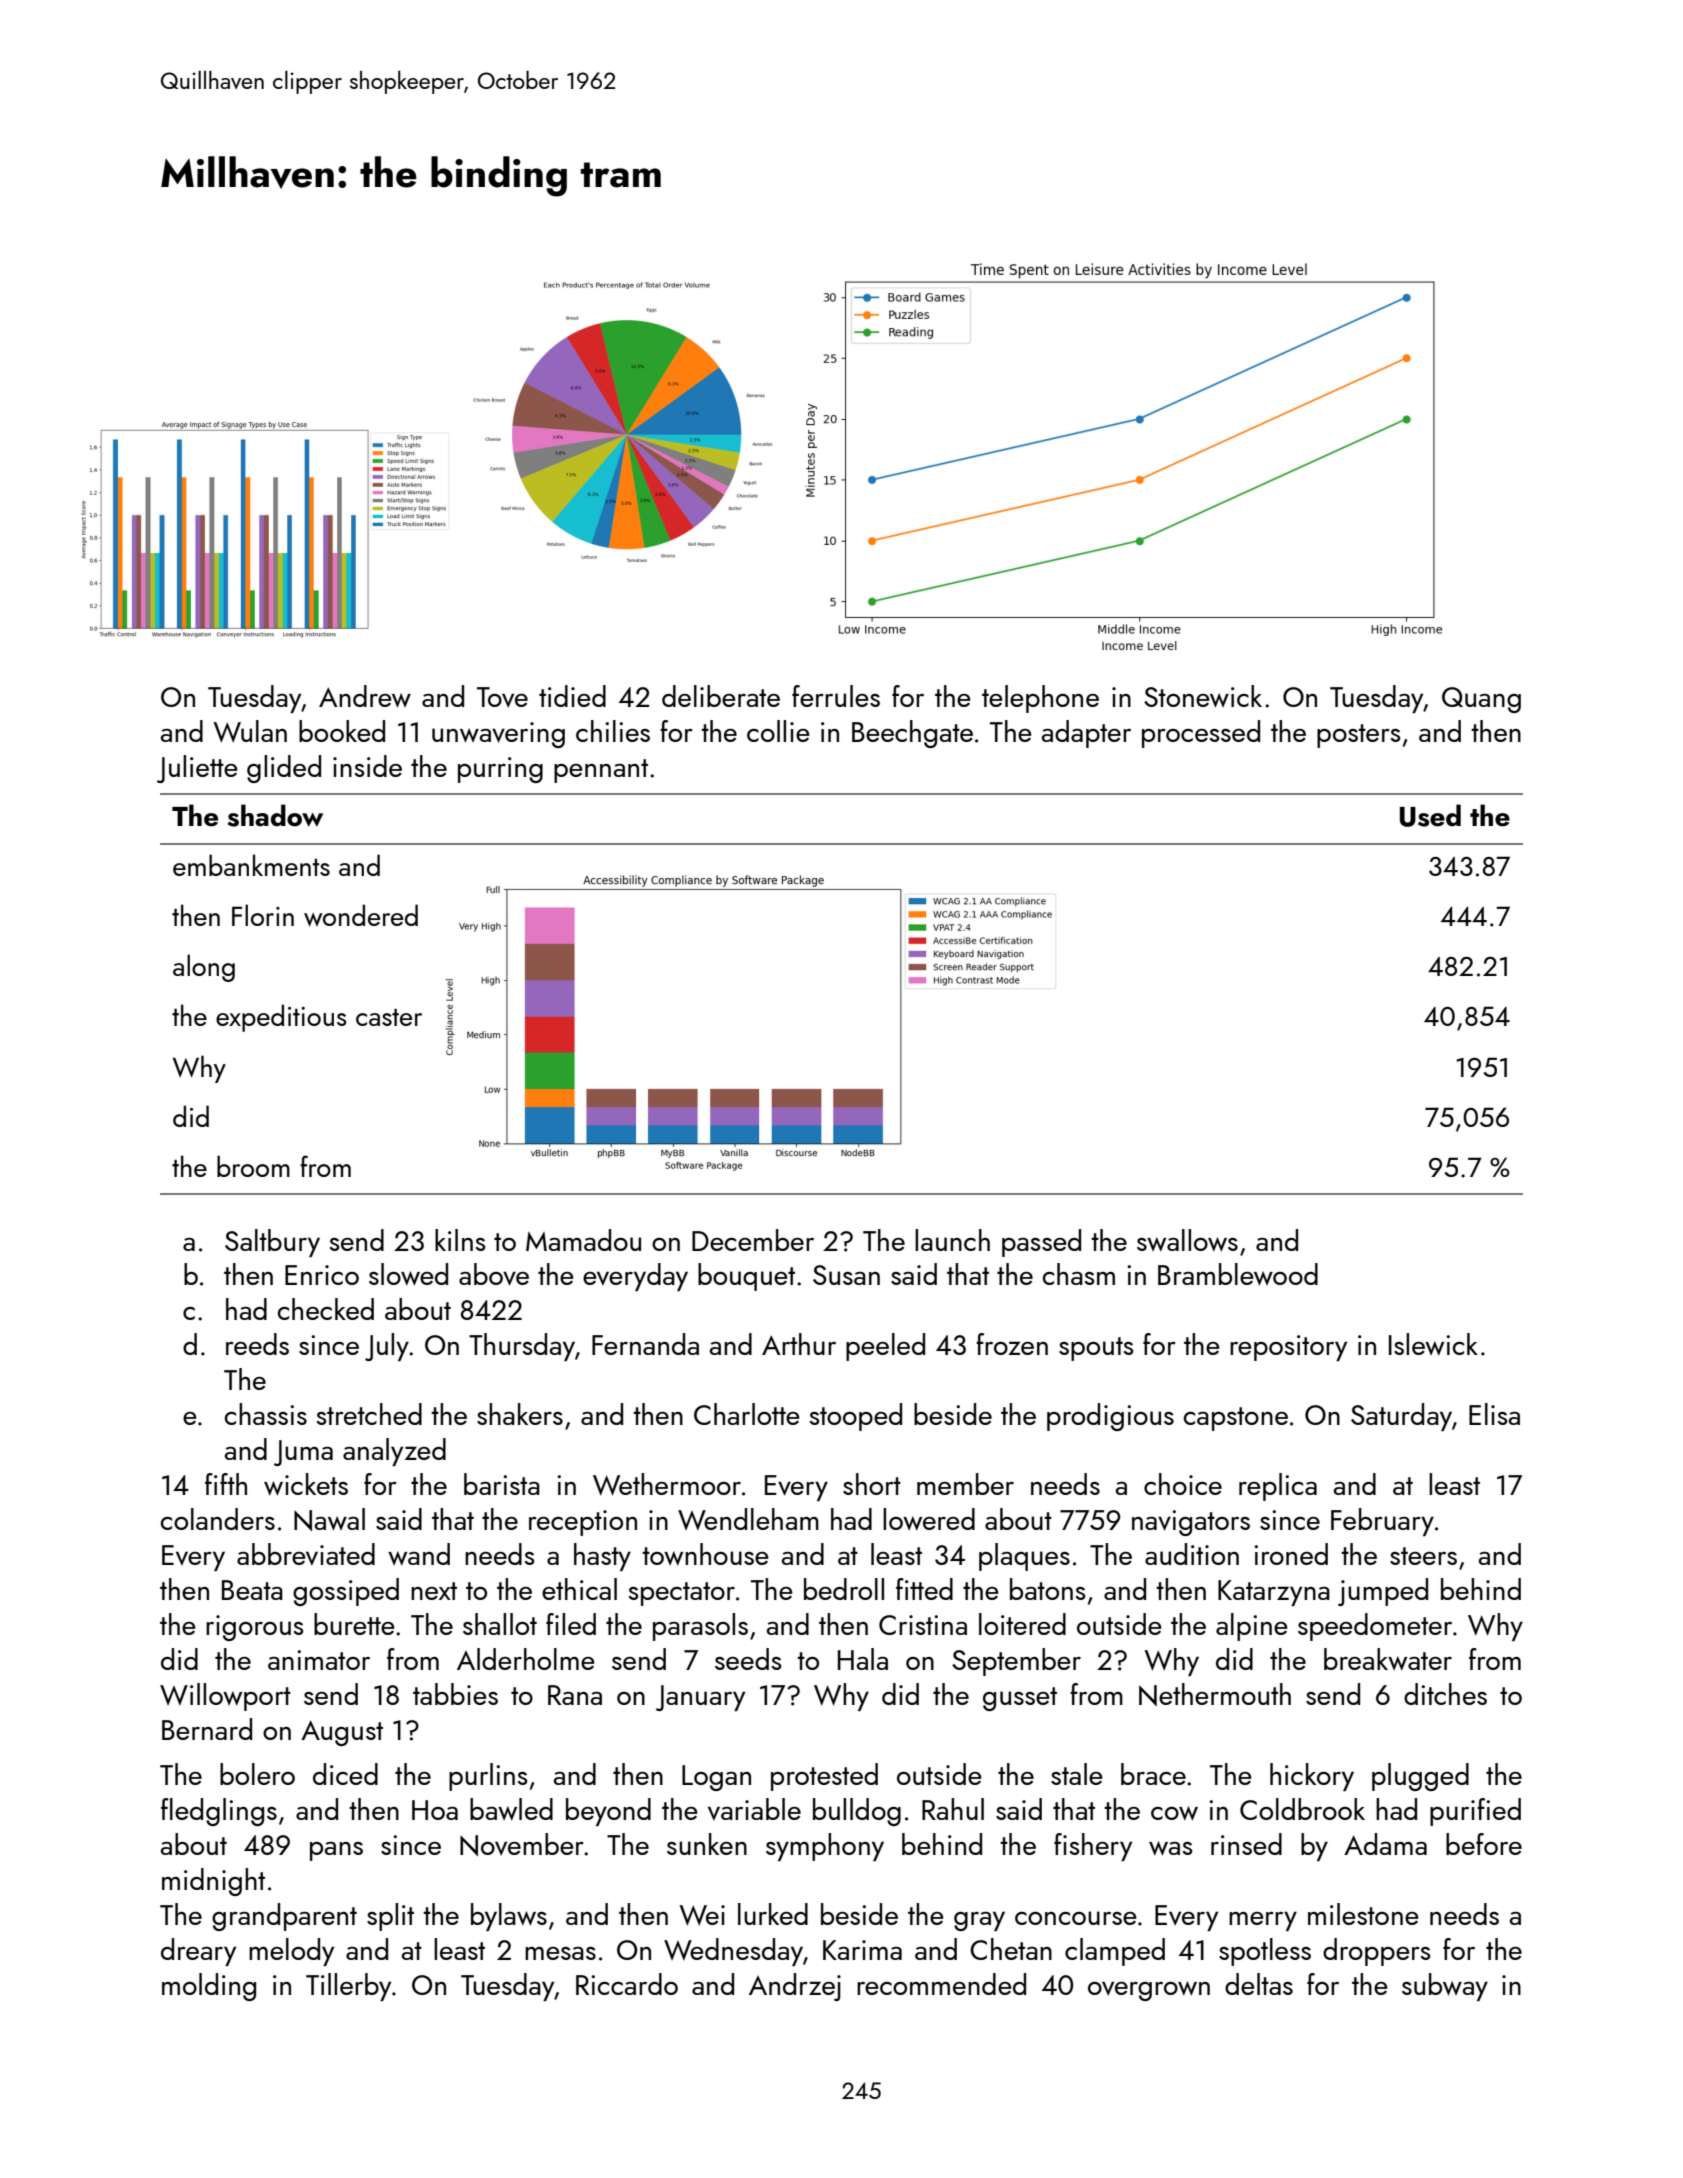 The height and width of the screenshot is (2178, 1683). What do you see at coordinates (1494, 1414) in the screenshot?
I see `Elisa` at bounding box center [1494, 1414].
